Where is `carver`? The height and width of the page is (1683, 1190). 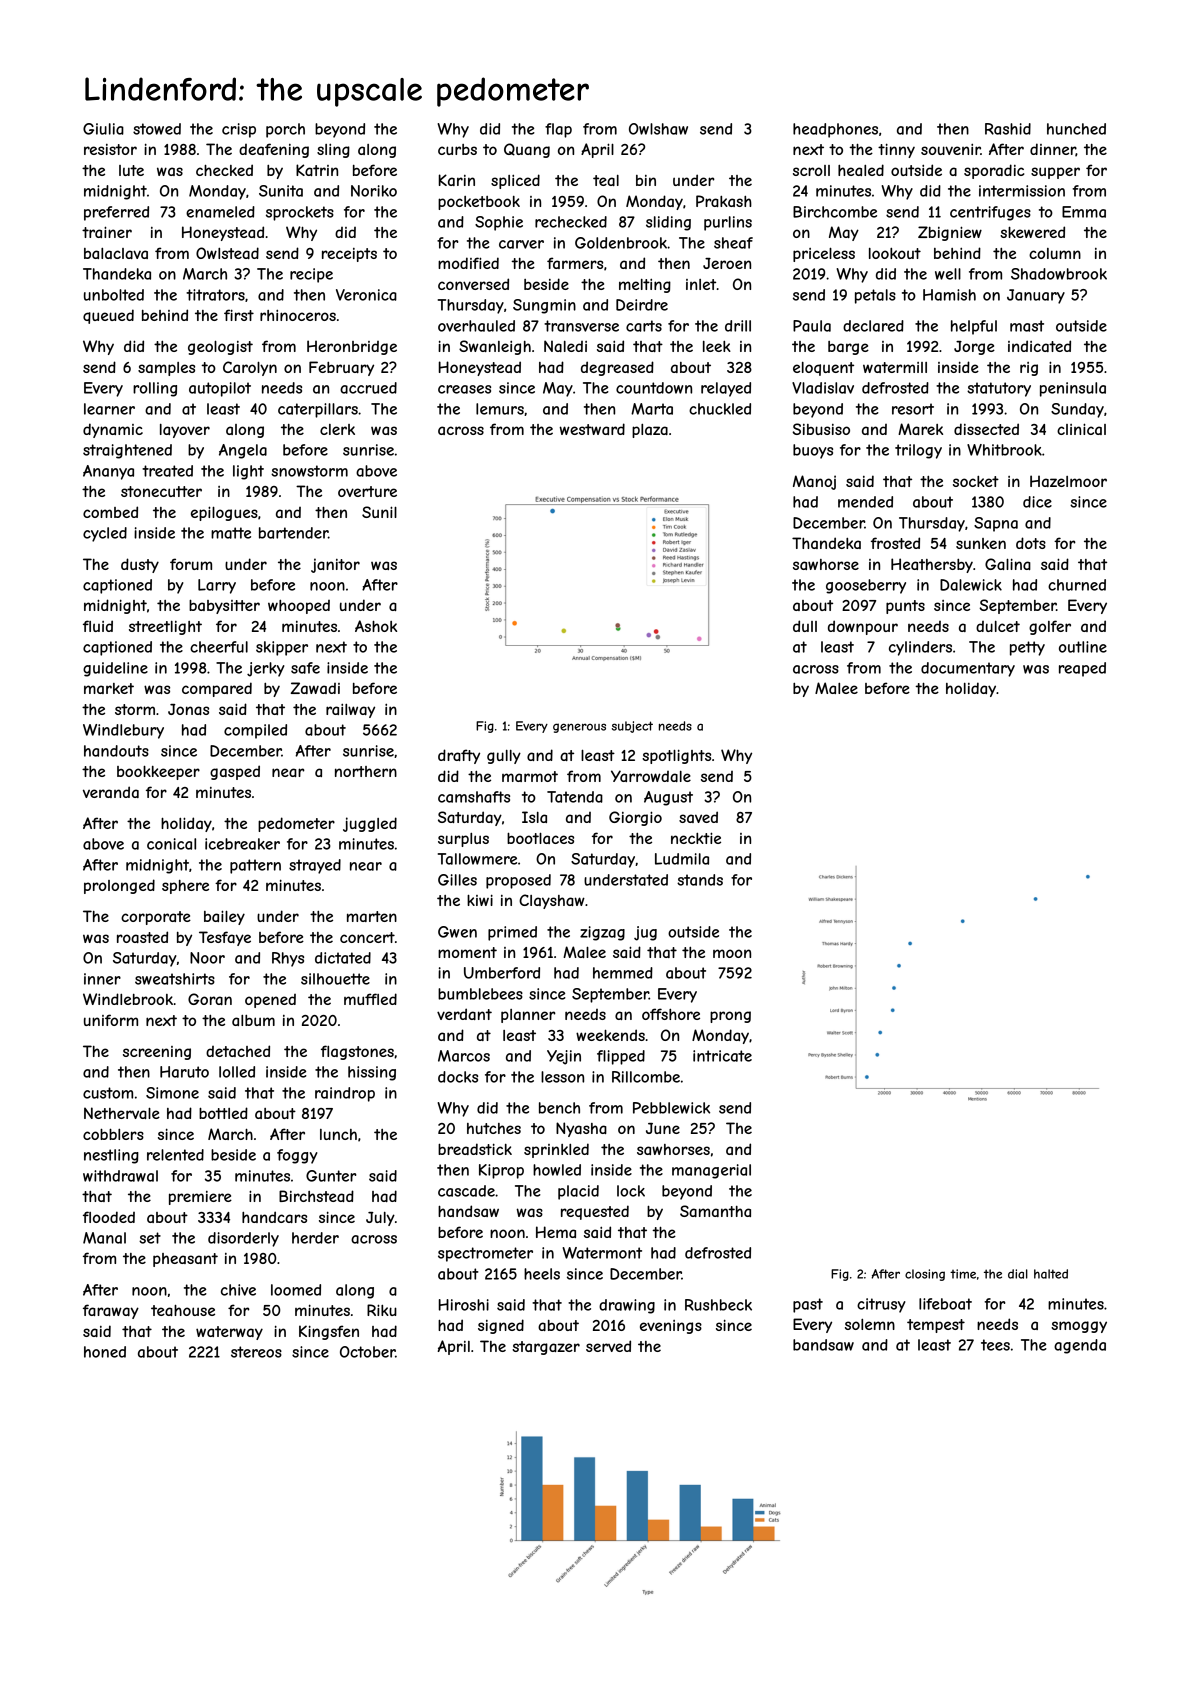 carver is located at coordinates (521, 244).
